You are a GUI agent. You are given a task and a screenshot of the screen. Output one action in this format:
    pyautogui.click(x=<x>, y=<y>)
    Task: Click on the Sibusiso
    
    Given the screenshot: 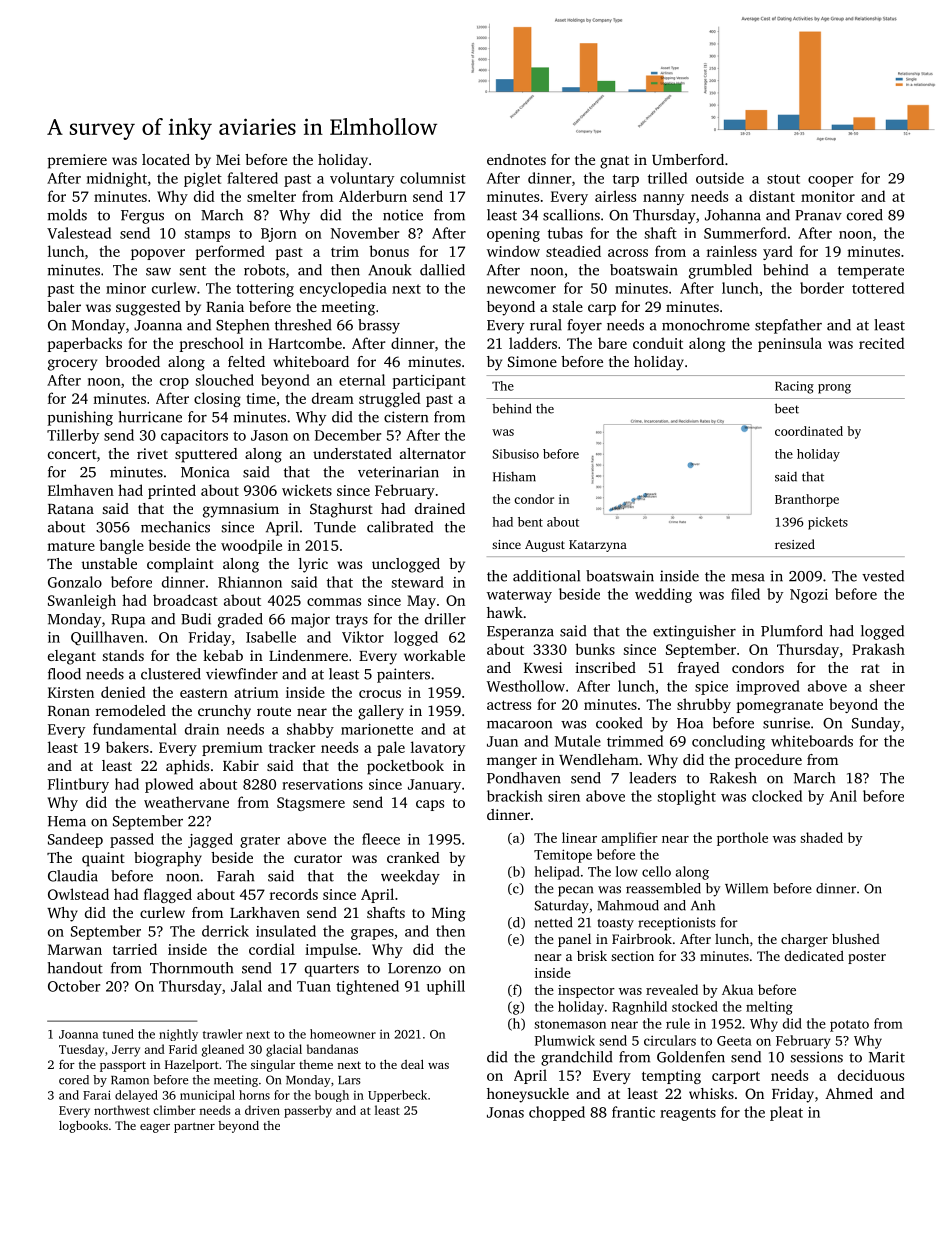 What is the action you would take?
    pyautogui.click(x=516, y=454)
